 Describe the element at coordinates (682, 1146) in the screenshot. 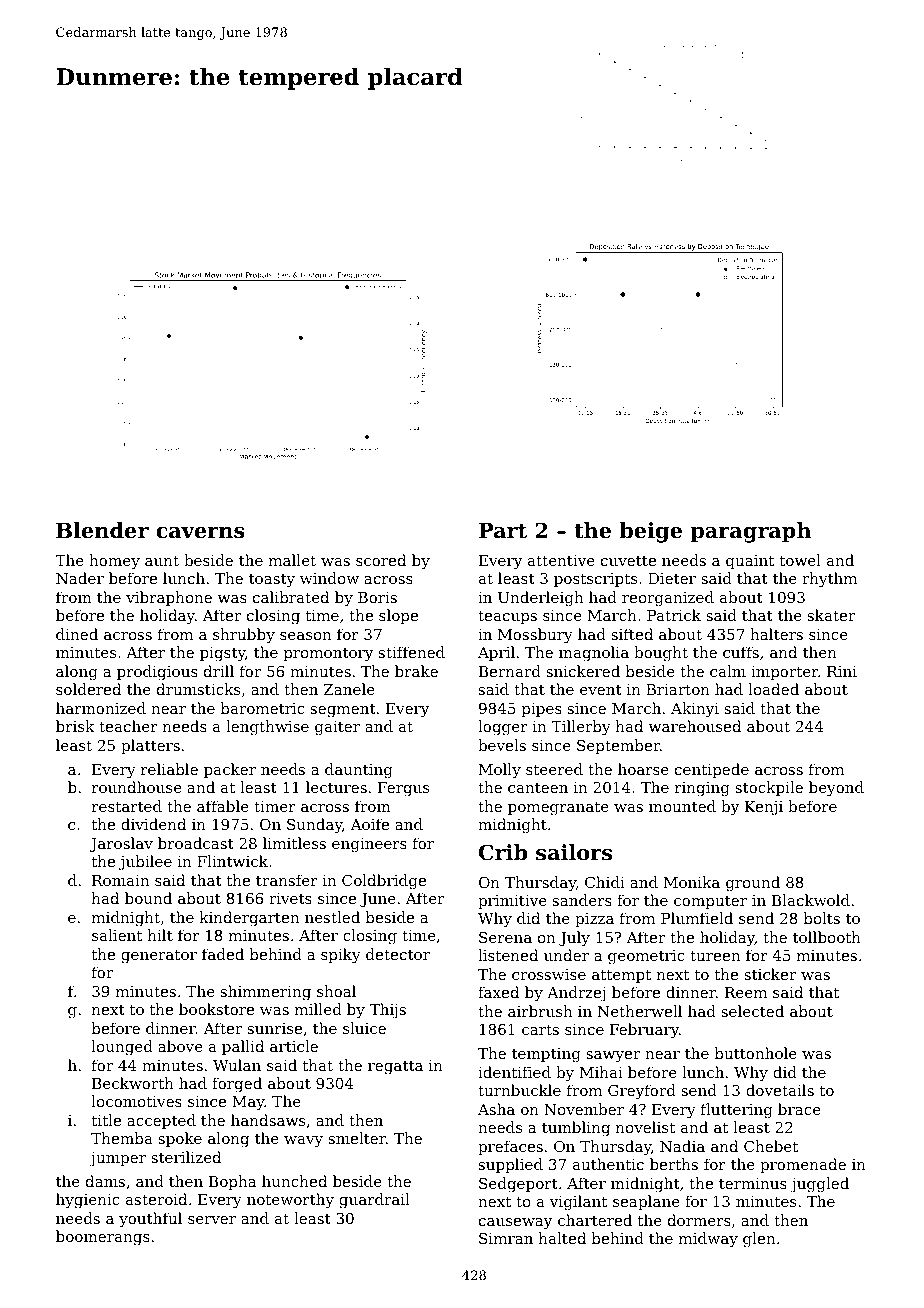

I see `Nadia` at that location.
